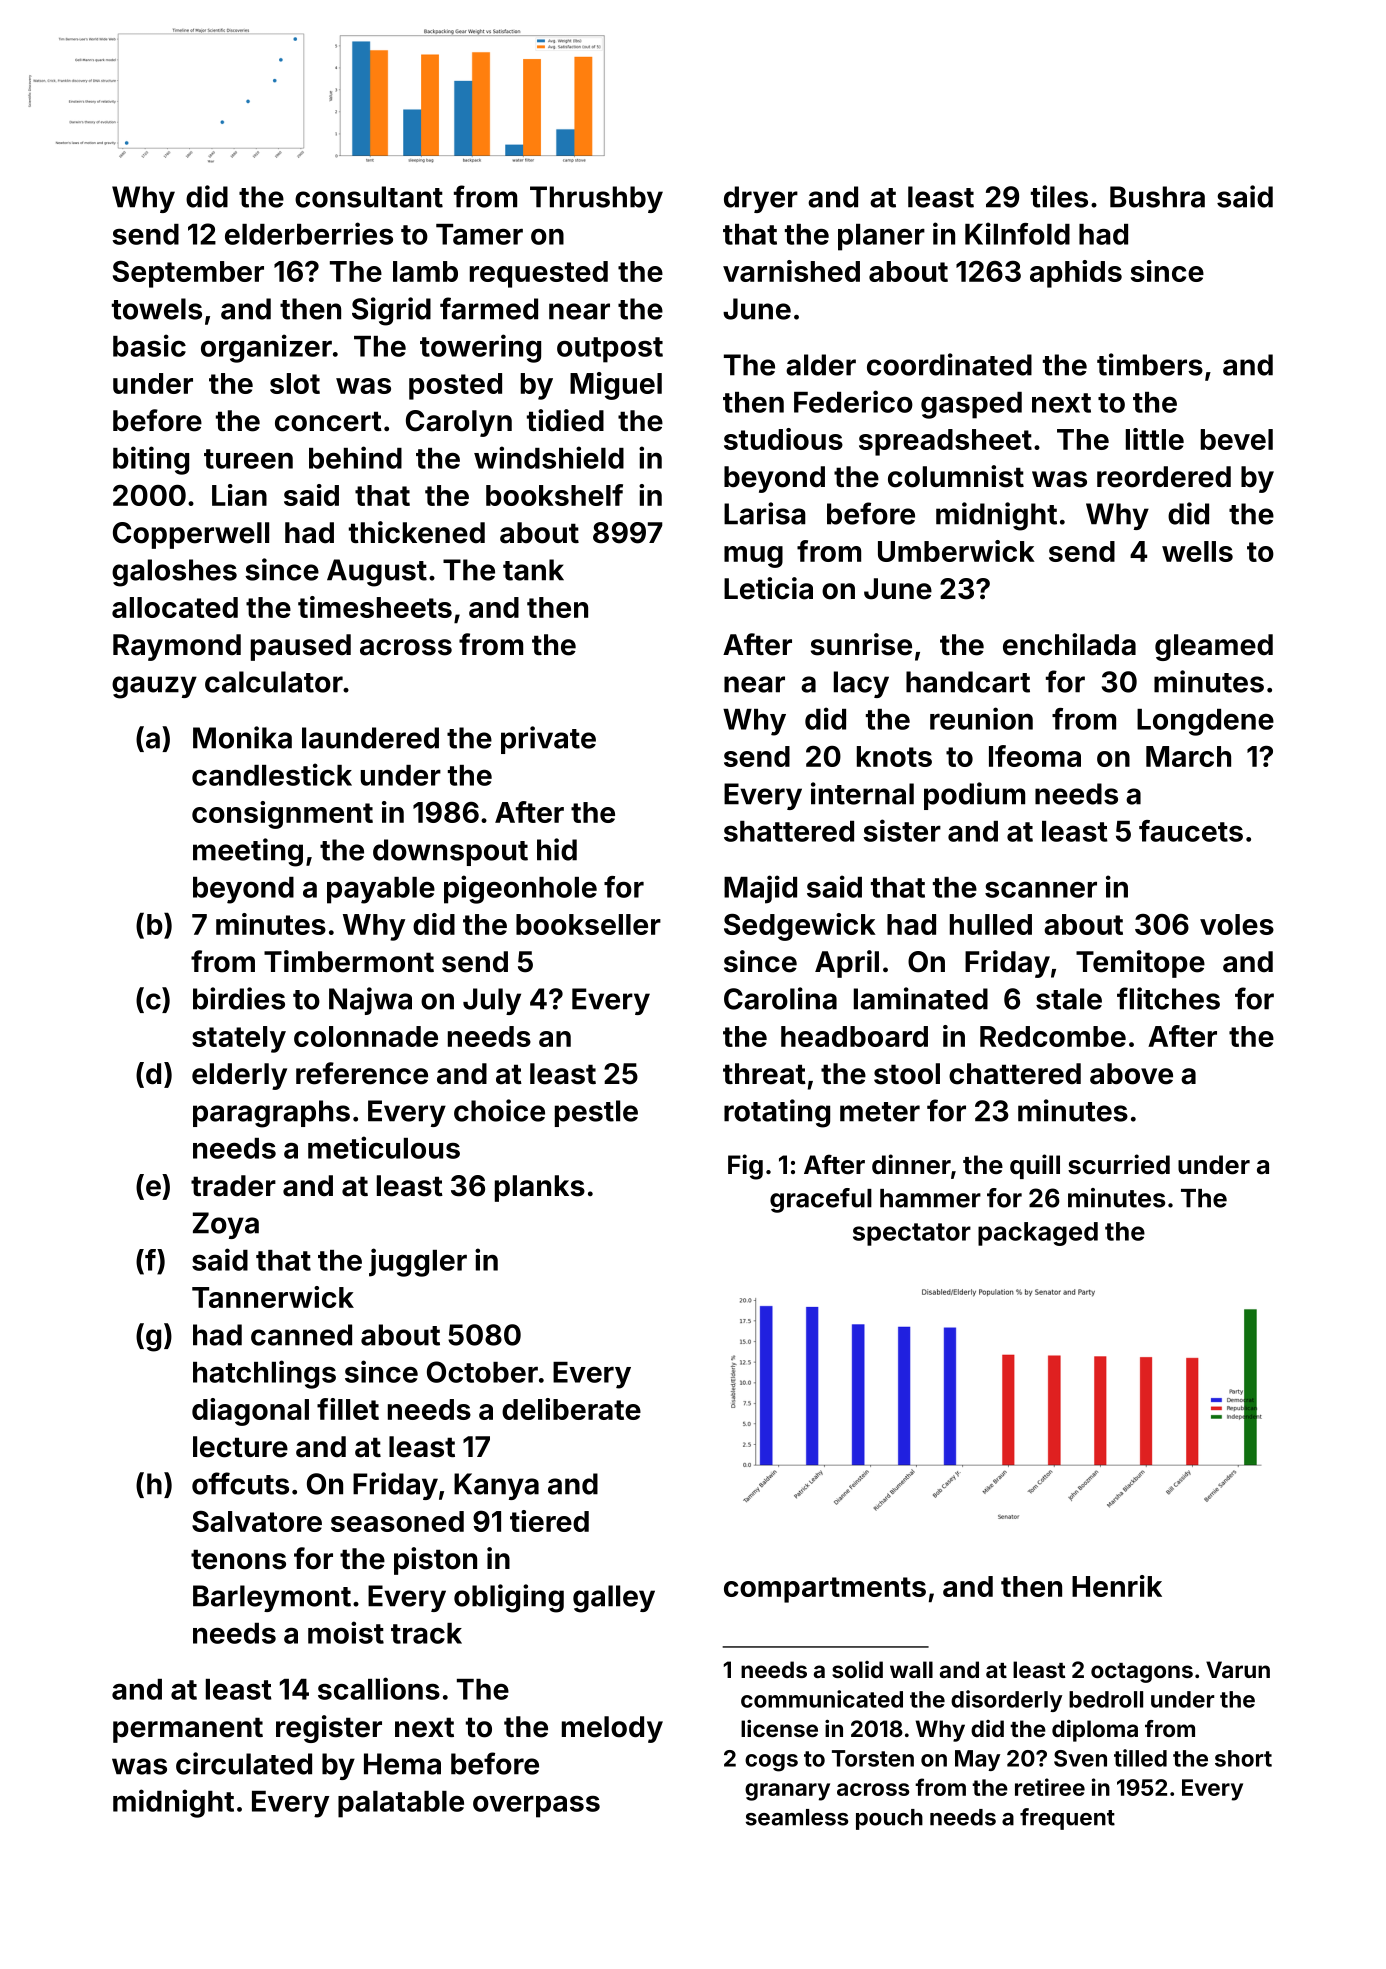 This screenshot has height=1969, width=1386. I want to click on laminated, so click(921, 998).
